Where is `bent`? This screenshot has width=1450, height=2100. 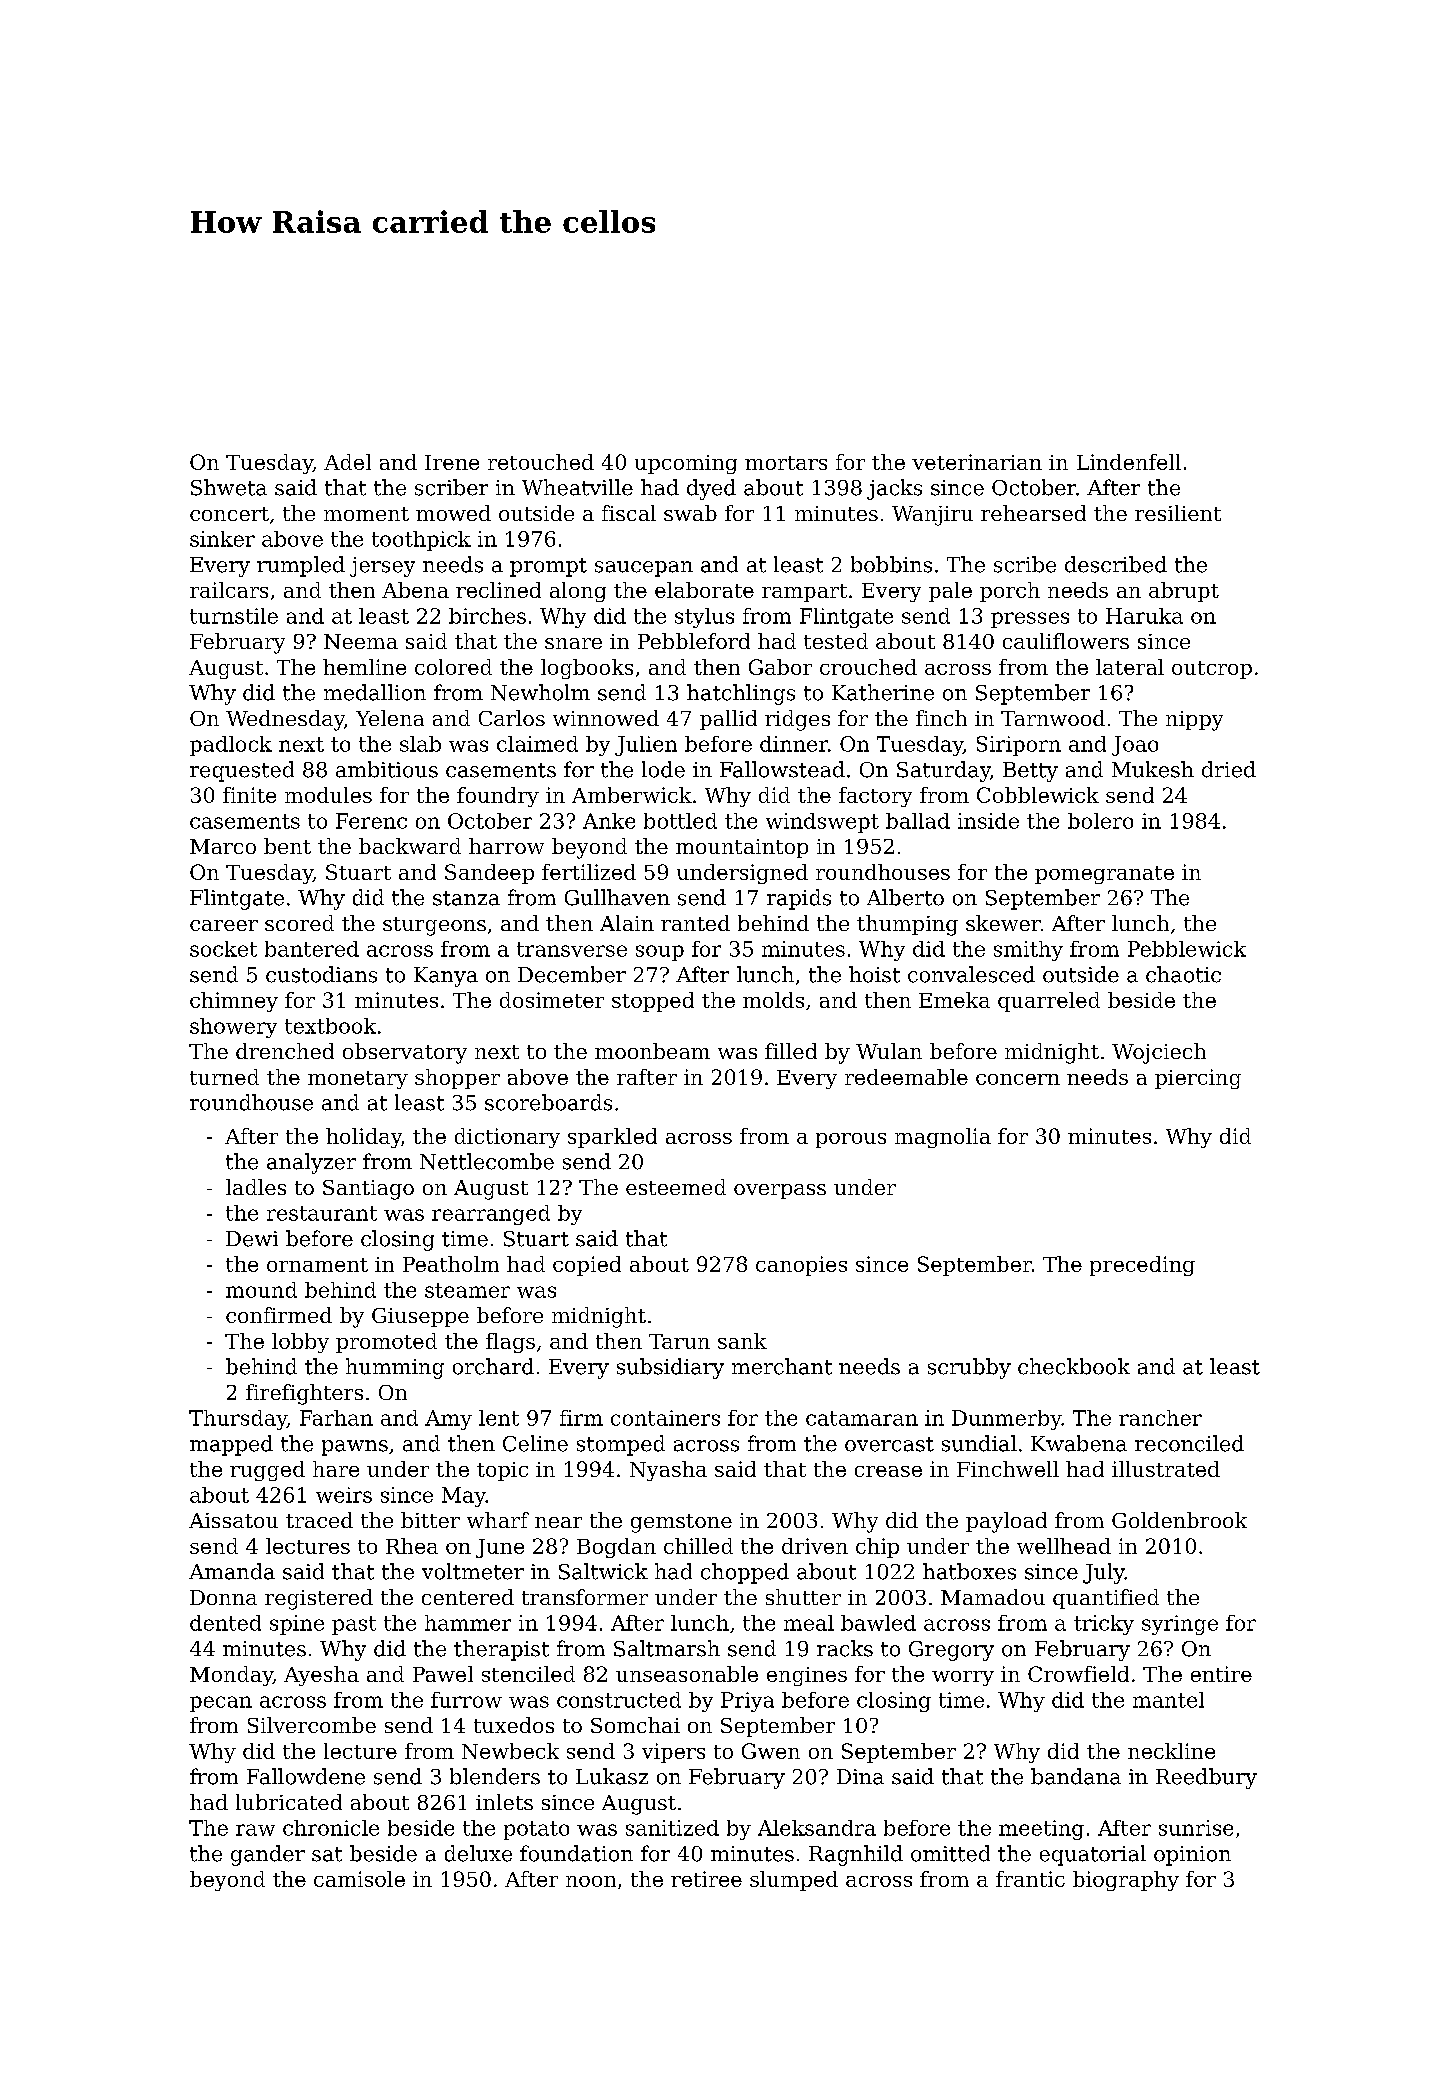 bent is located at coordinates (287, 846).
